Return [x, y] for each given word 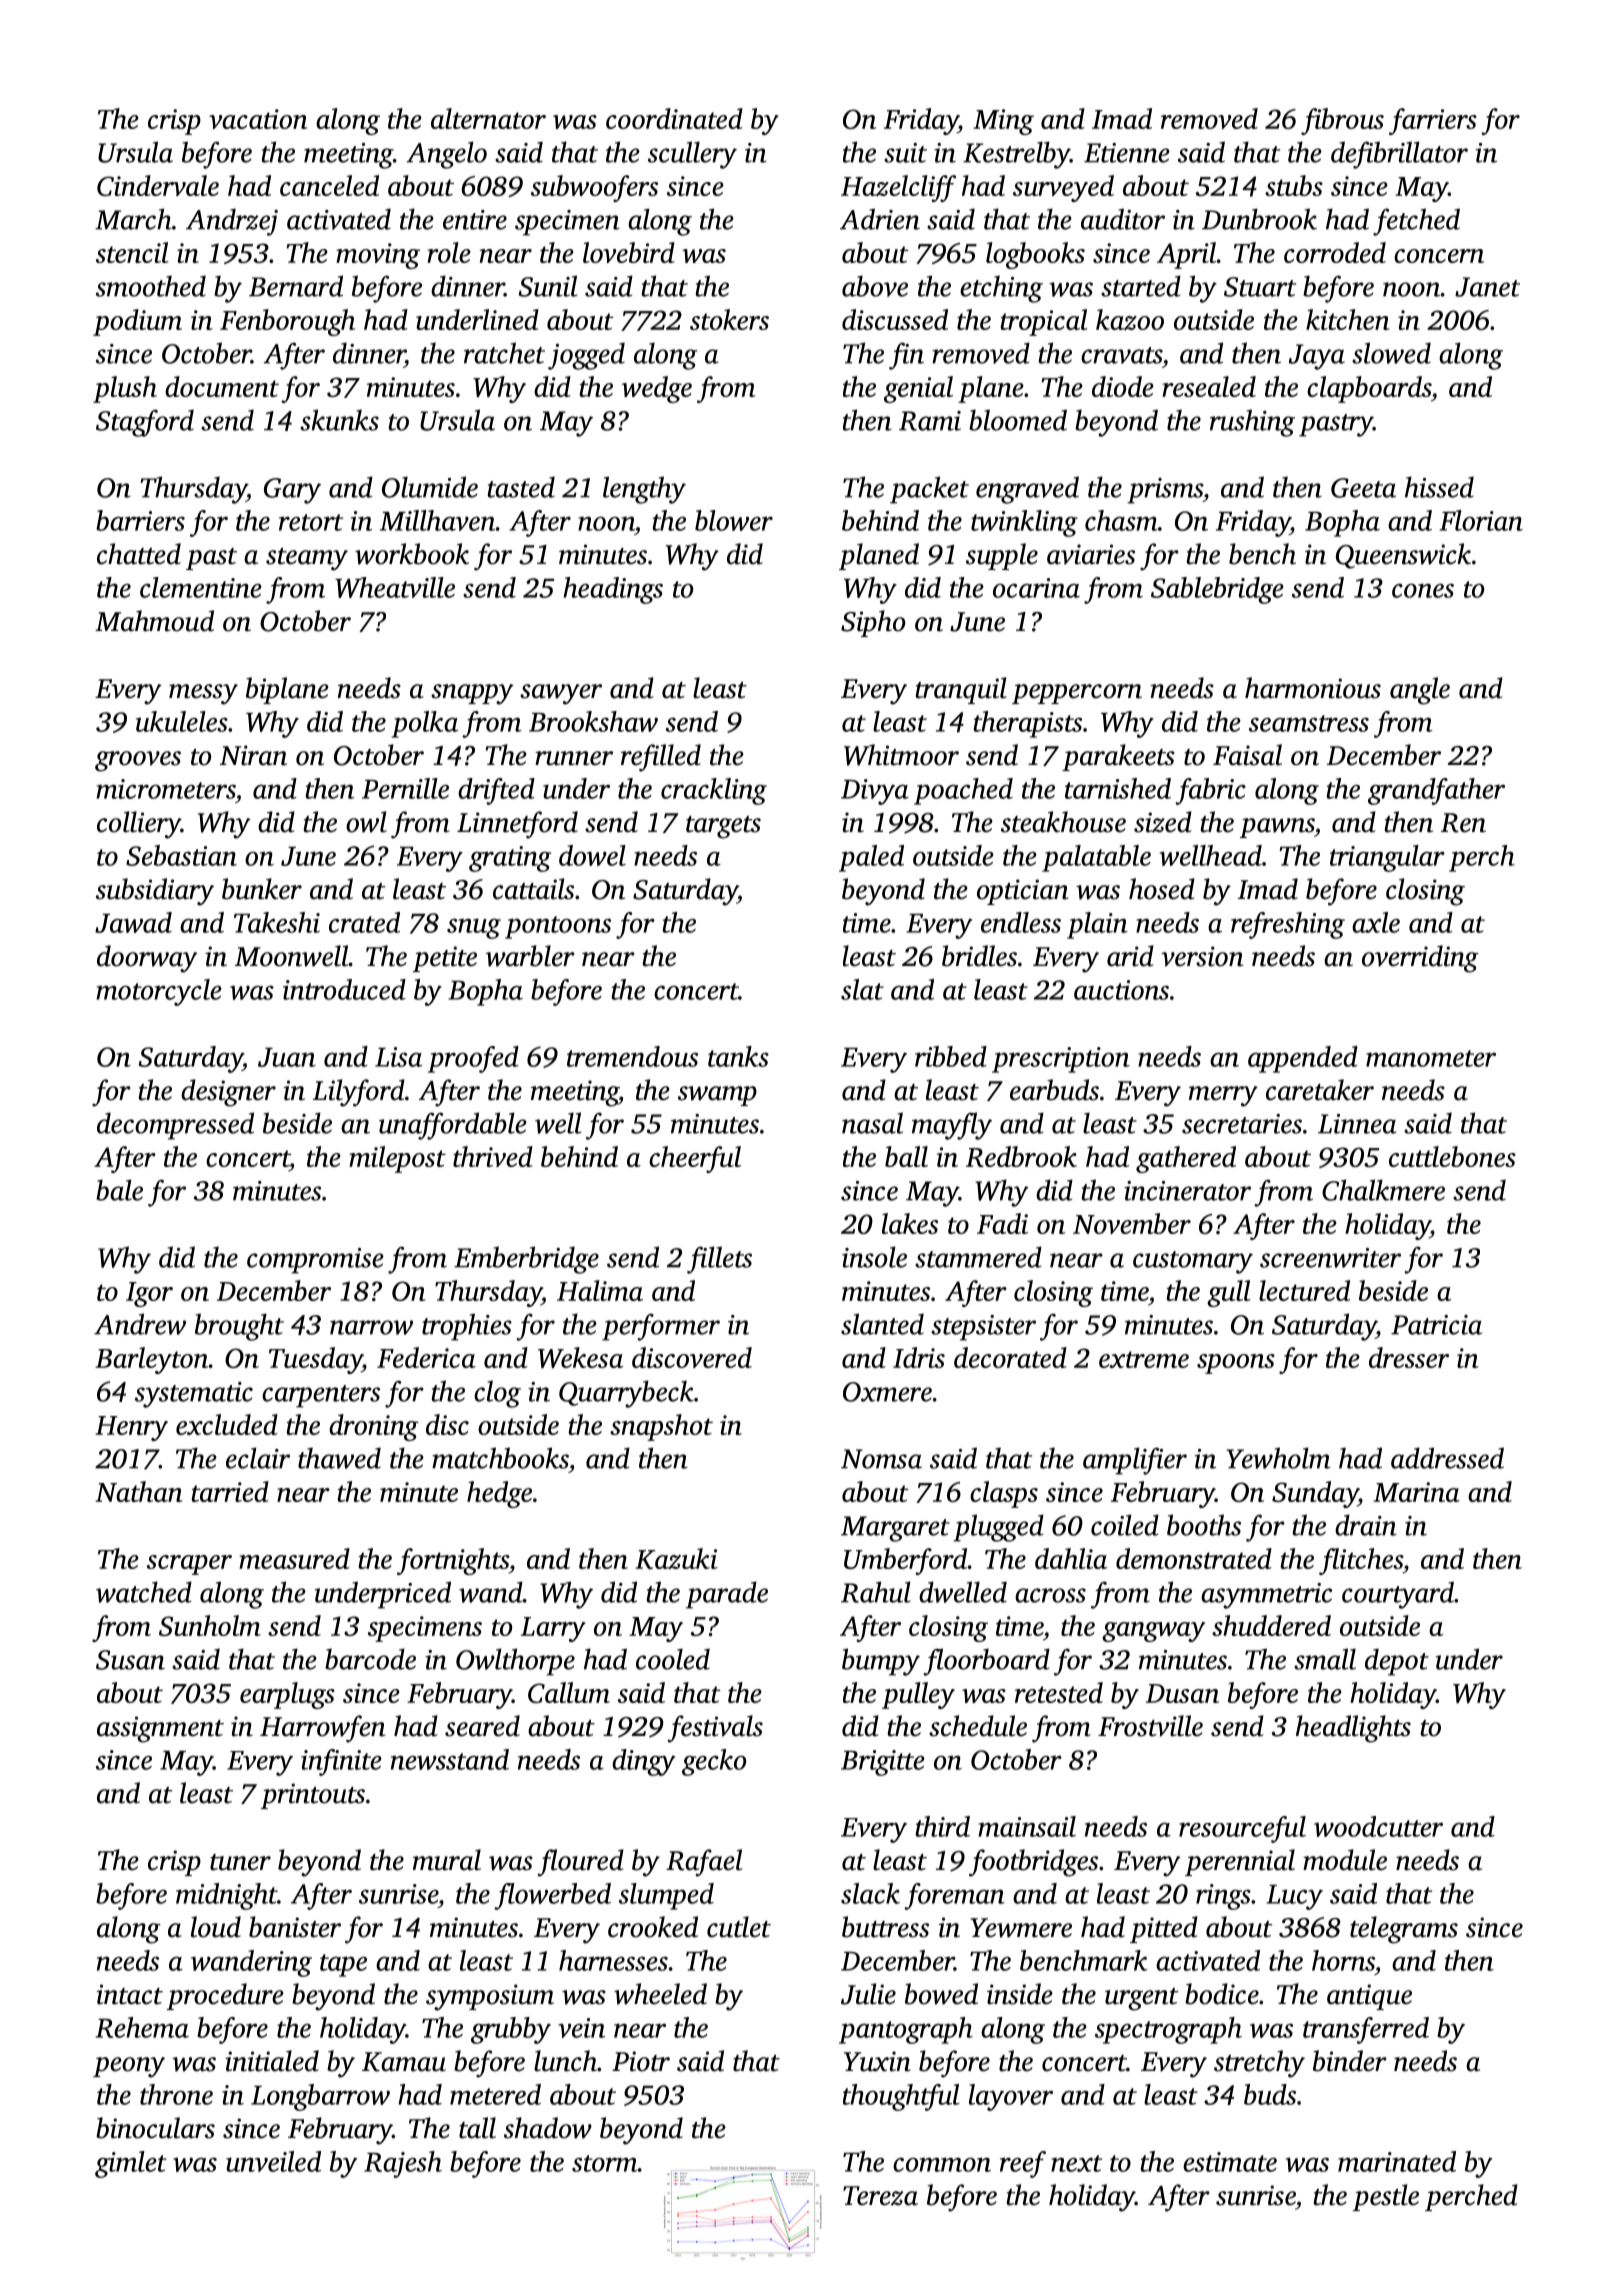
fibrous [1342, 121]
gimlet [131, 2164]
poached [963, 791]
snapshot [661, 1427]
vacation [258, 119]
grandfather [1436, 791]
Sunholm [210, 1625]
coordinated [674, 118]
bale [119, 1190]
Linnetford [517, 825]
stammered [978, 1257]
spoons [1236, 1364]
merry [1223, 1096]
